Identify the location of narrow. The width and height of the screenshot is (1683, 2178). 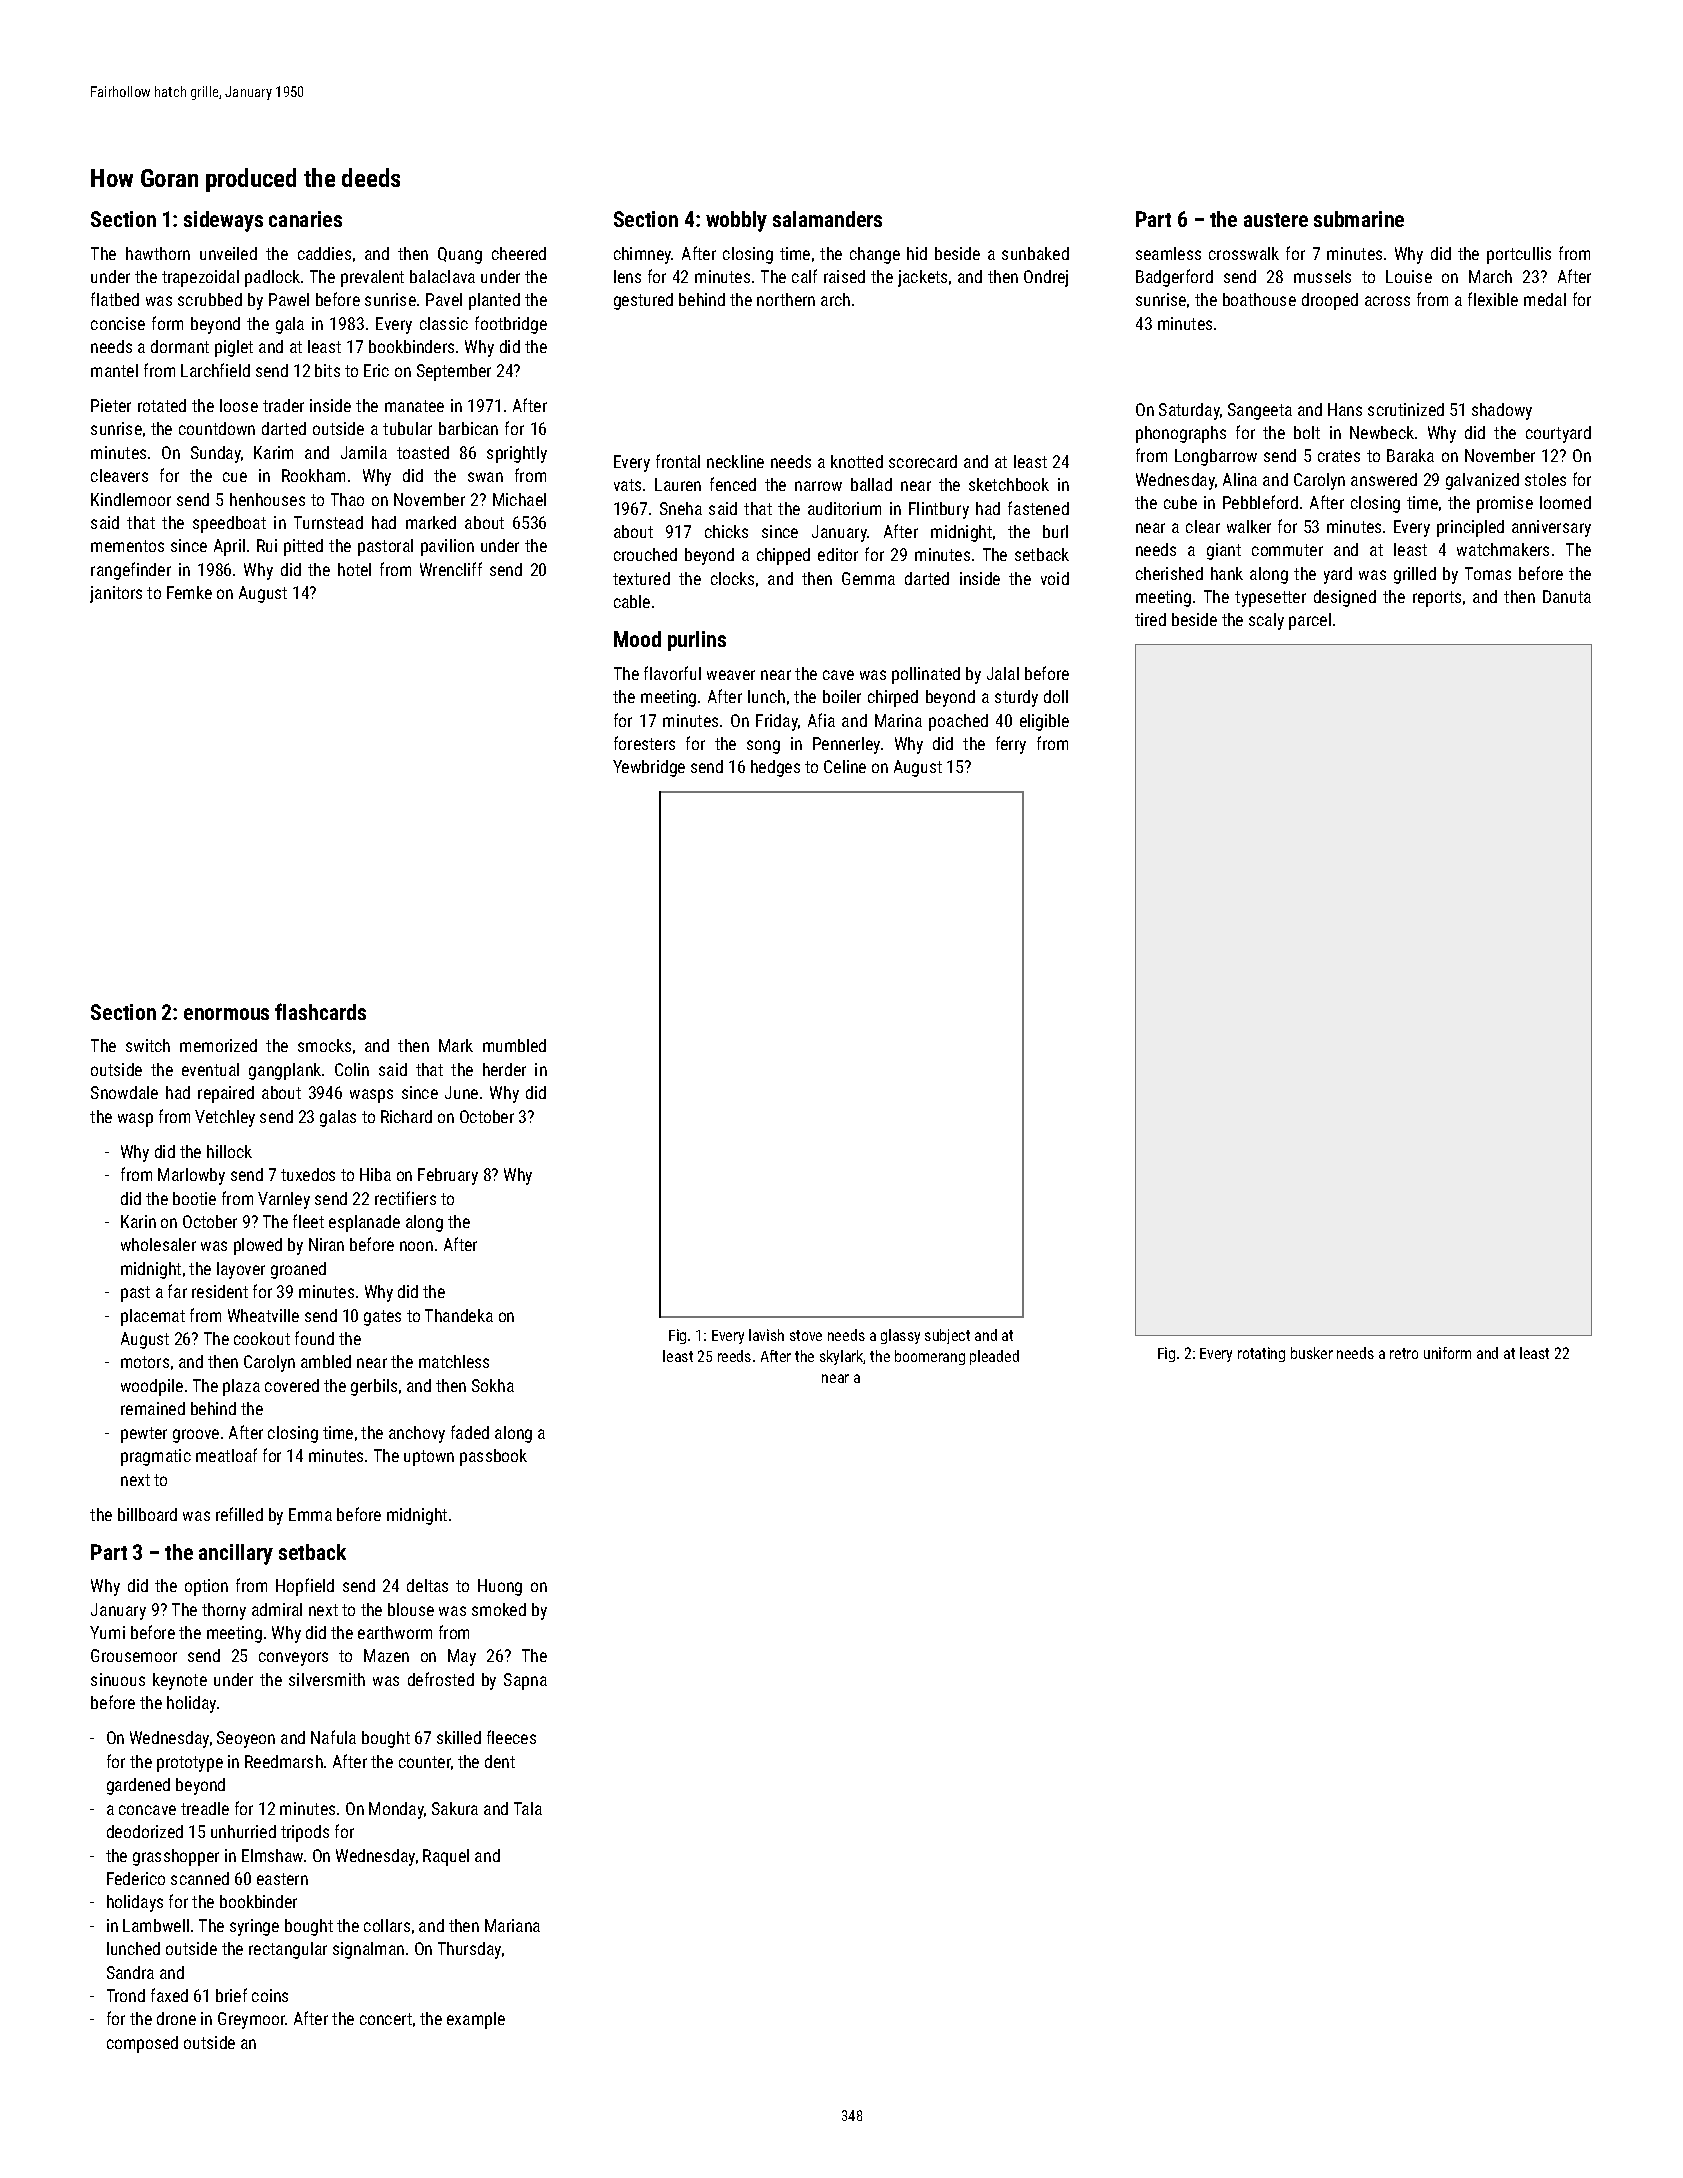
(818, 486).
